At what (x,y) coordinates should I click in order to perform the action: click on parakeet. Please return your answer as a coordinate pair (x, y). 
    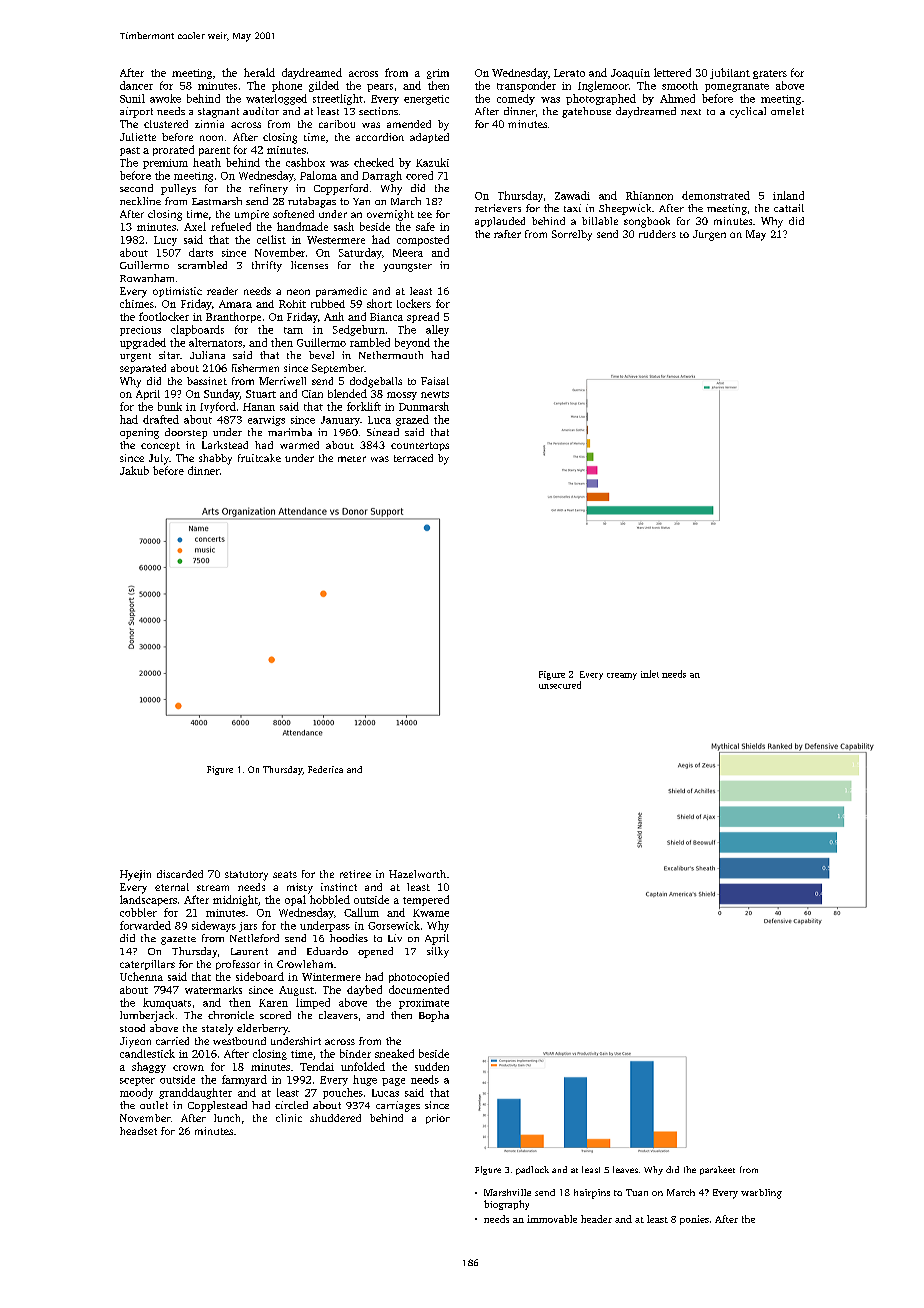
    Looking at the image, I should click on (717, 1170).
